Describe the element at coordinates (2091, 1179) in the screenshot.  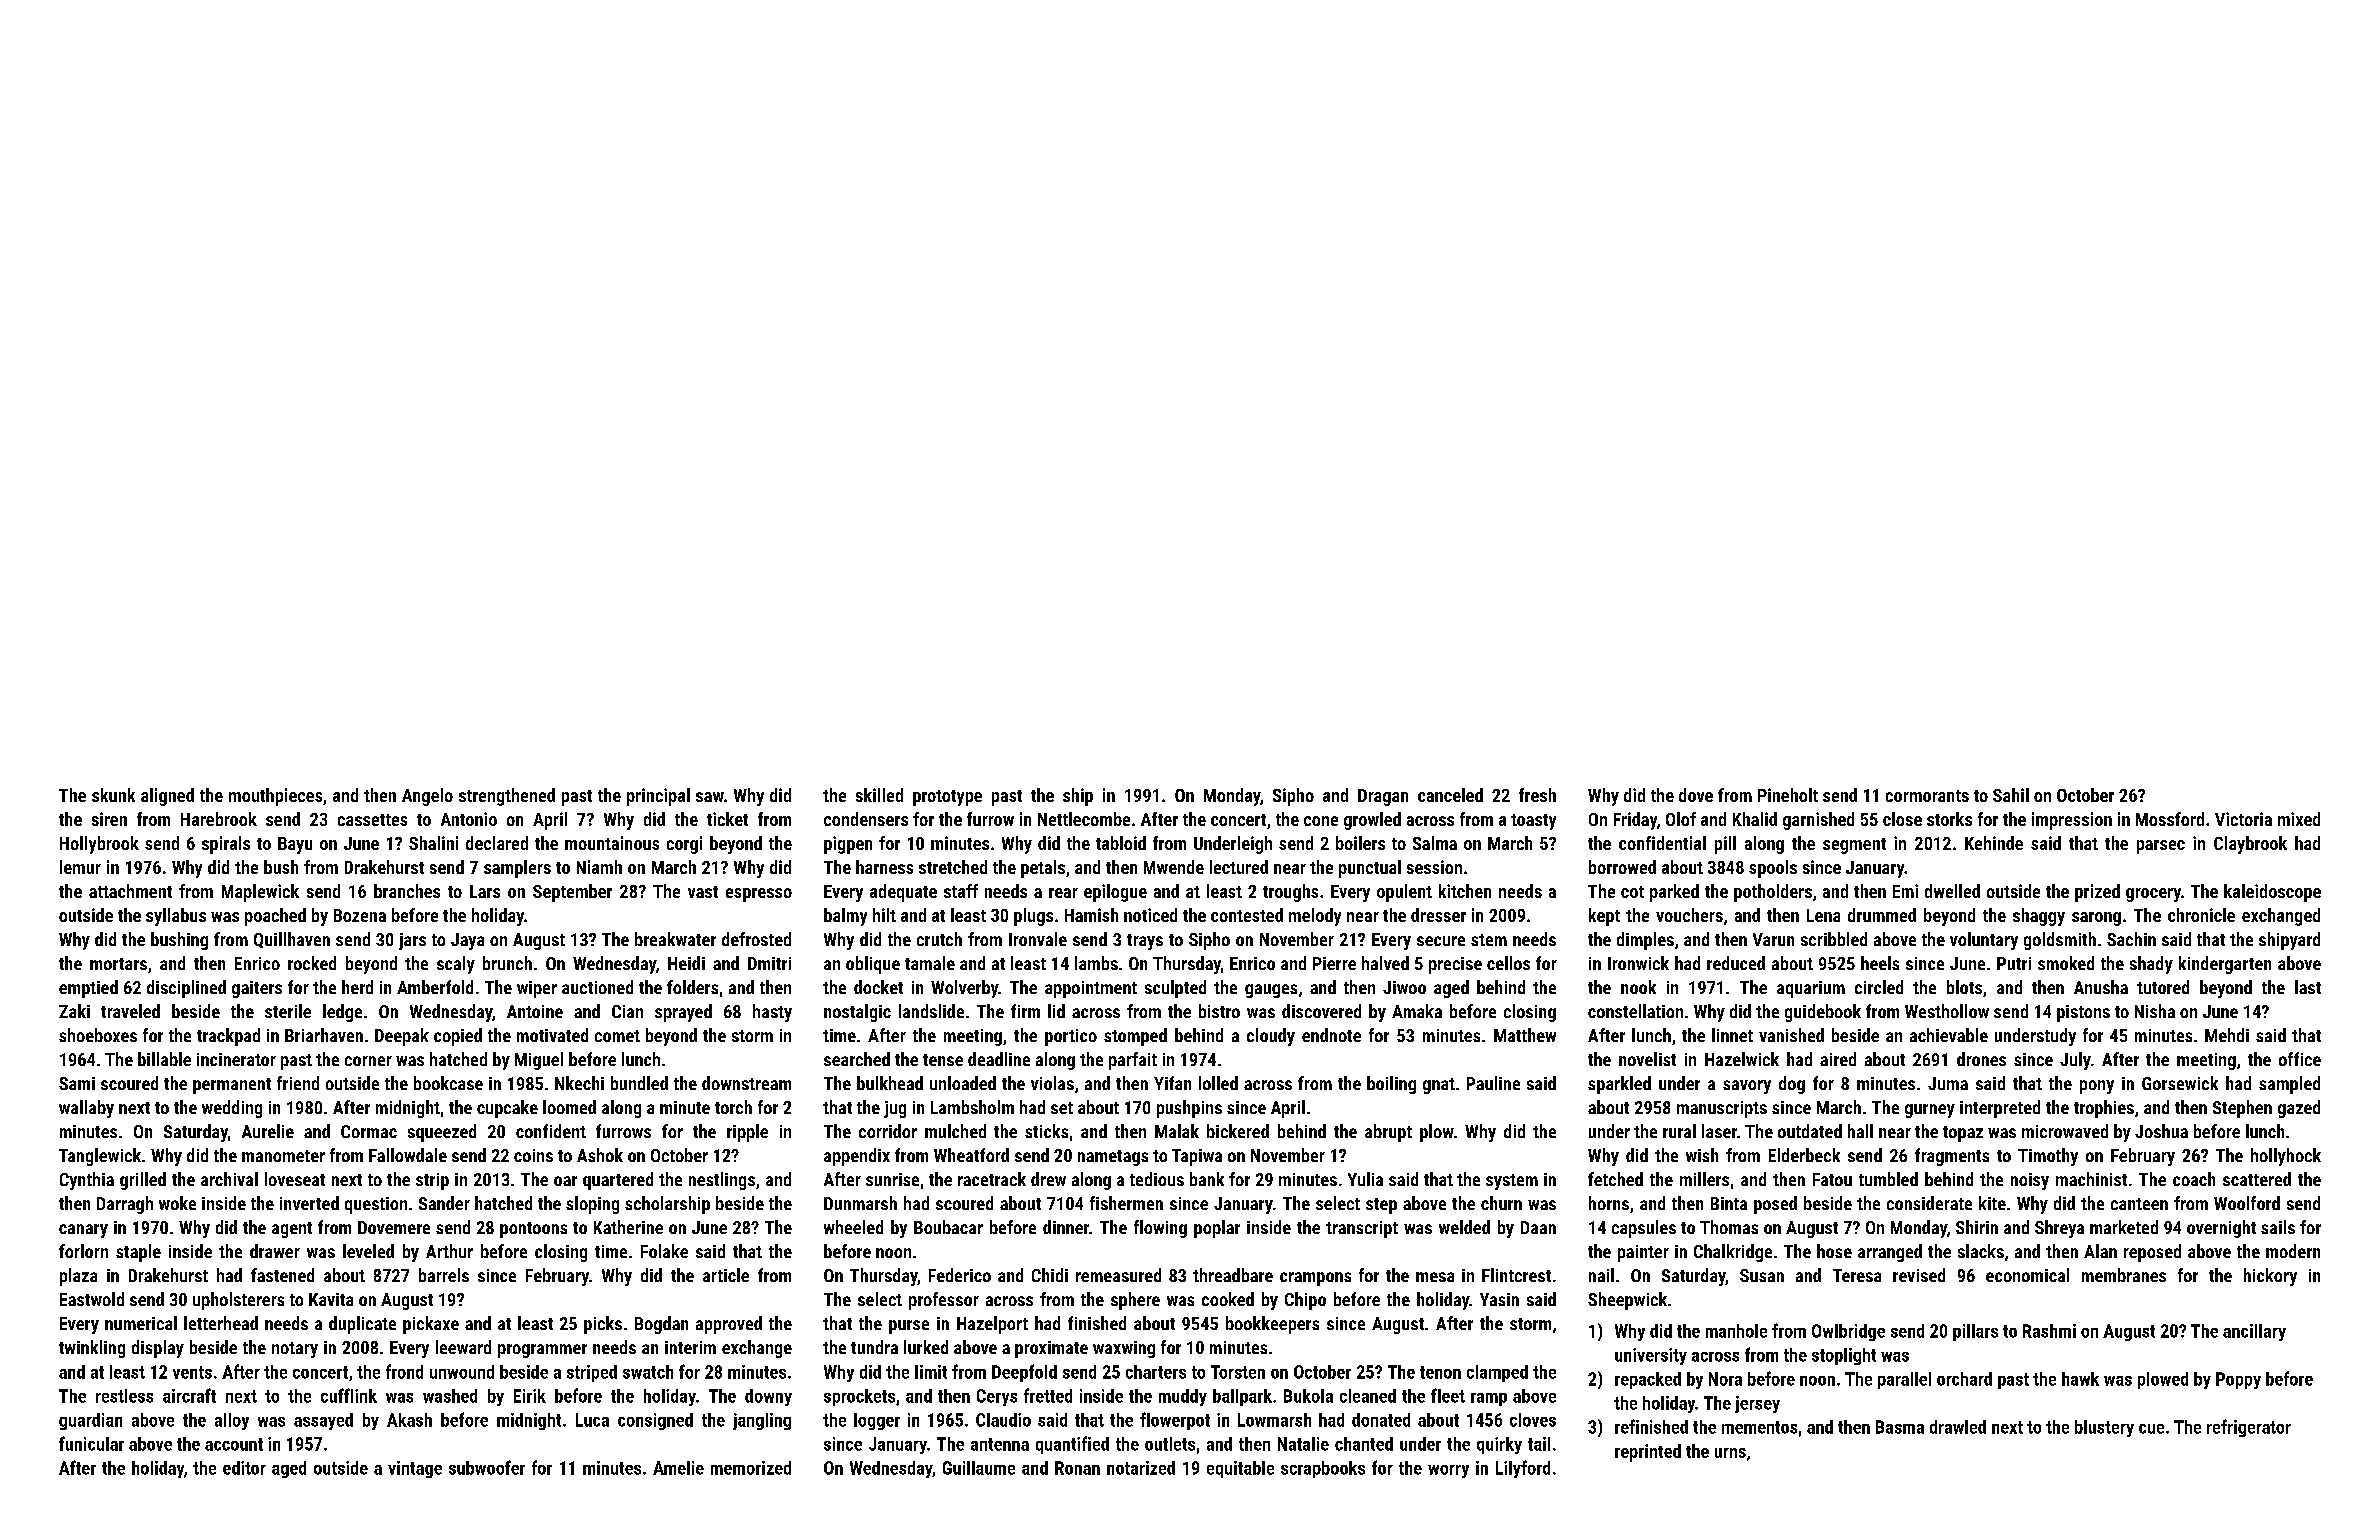
I see `machinist` at that location.
